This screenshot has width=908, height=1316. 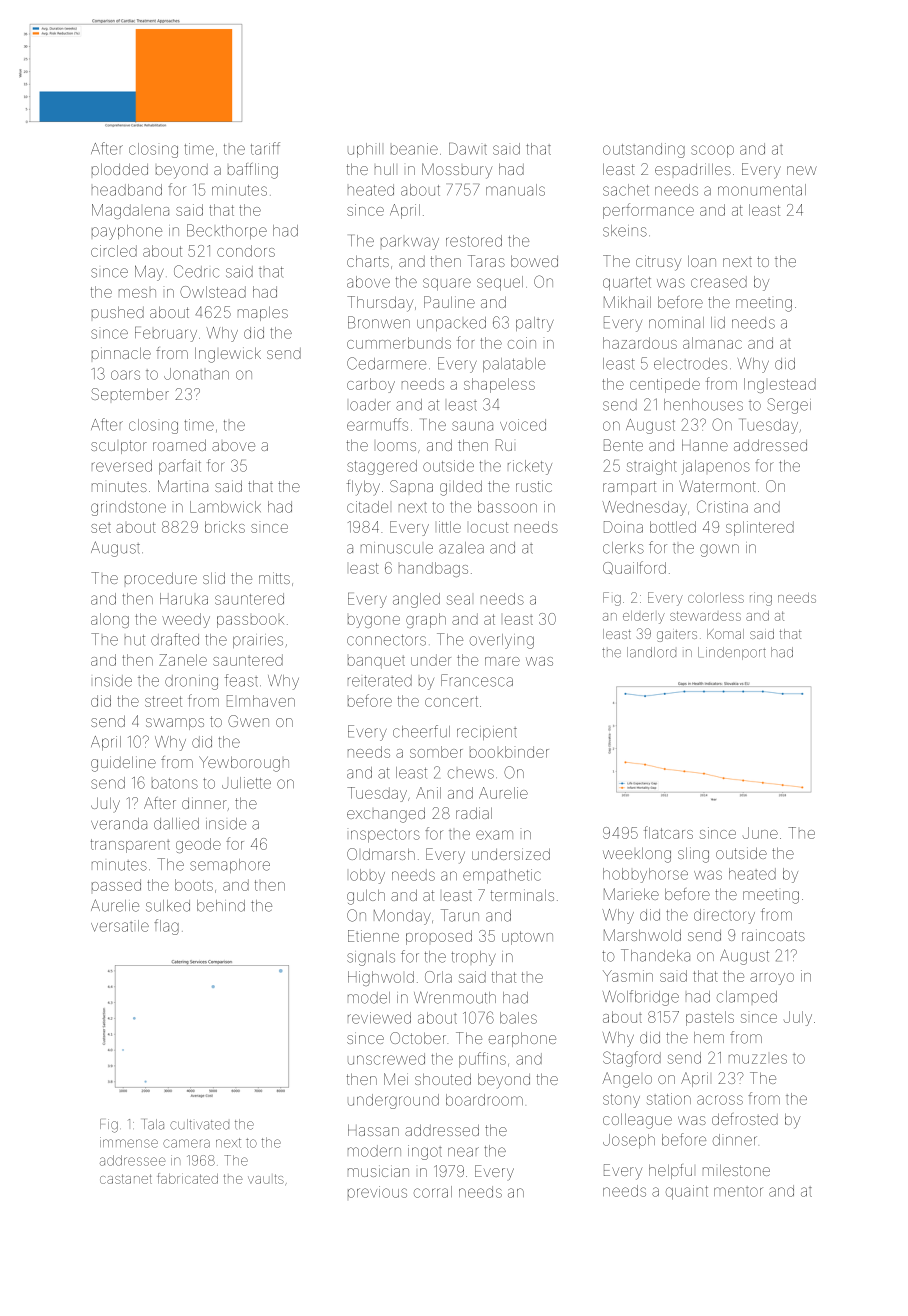 I want to click on feast, so click(x=241, y=680).
